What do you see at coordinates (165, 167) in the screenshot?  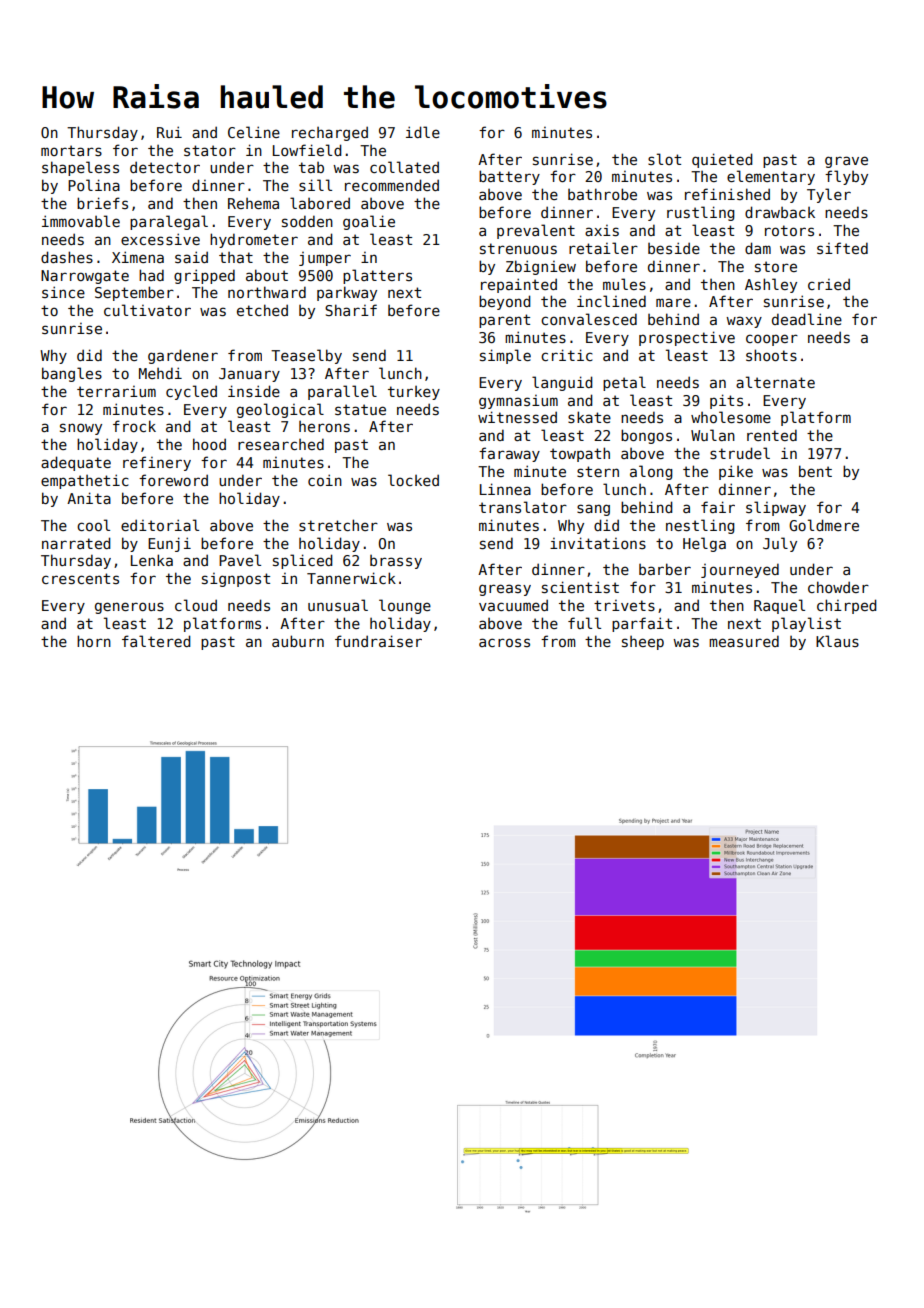 I see `detector` at bounding box center [165, 167].
